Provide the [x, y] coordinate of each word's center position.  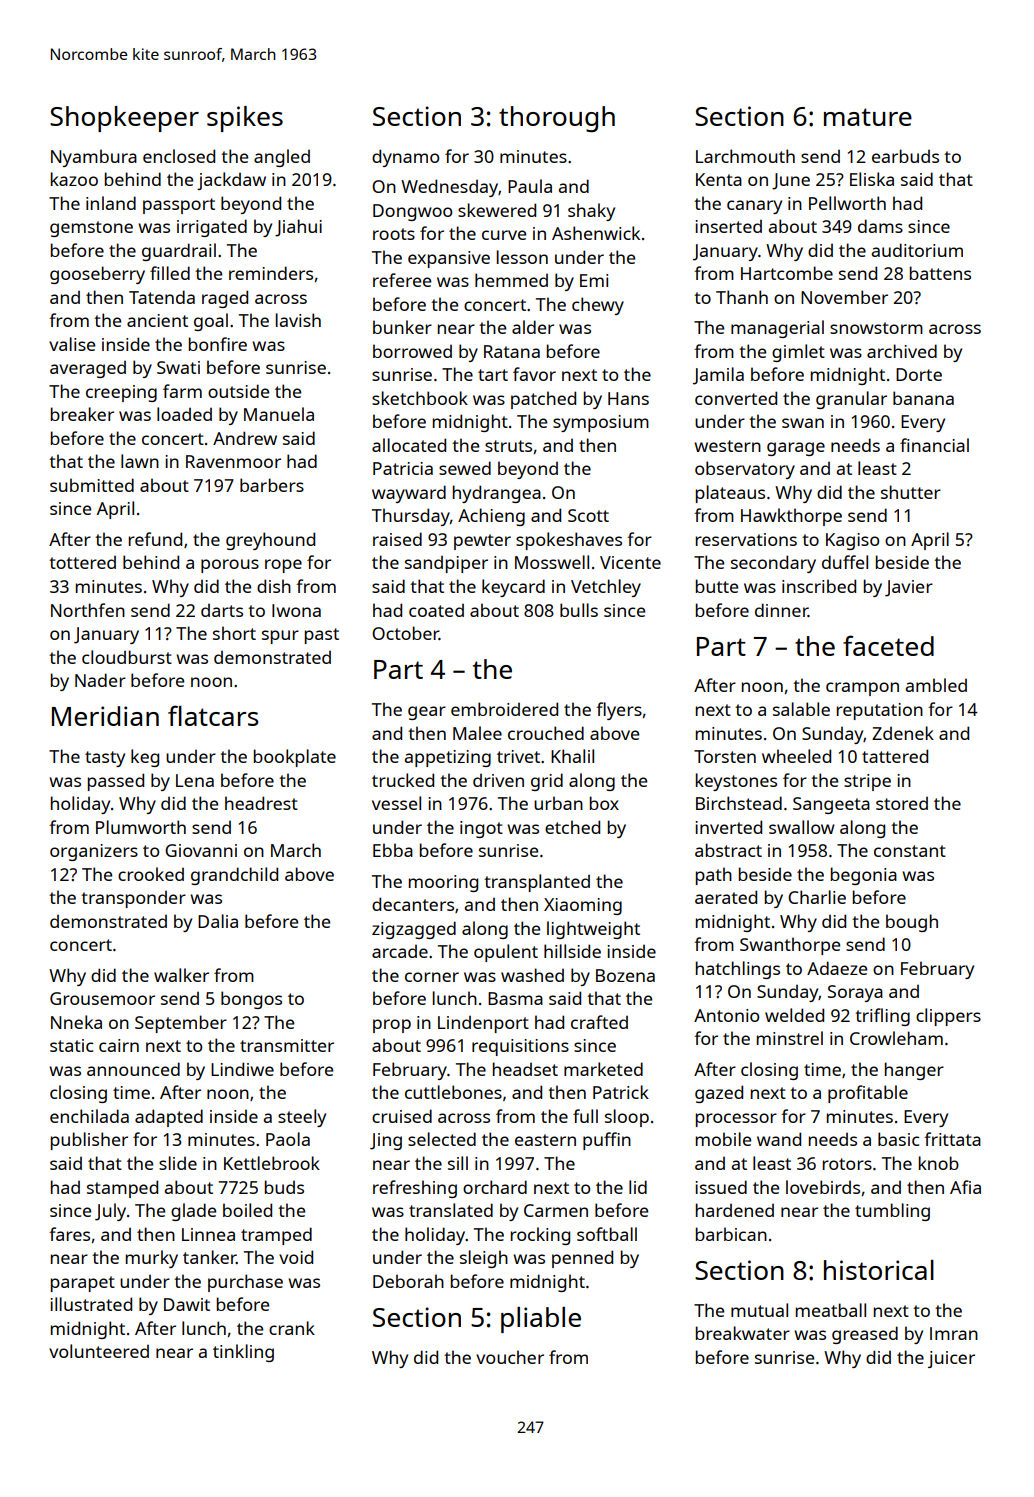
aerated [726, 897]
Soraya [855, 993]
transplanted [537, 883]
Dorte [919, 374]
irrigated [212, 228]
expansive [449, 259]
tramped [276, 1236]
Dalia [218, 921]
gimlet [798, 353]
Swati [178, 367]
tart [493, 375]
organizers [94, 852]
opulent [506, 953]
